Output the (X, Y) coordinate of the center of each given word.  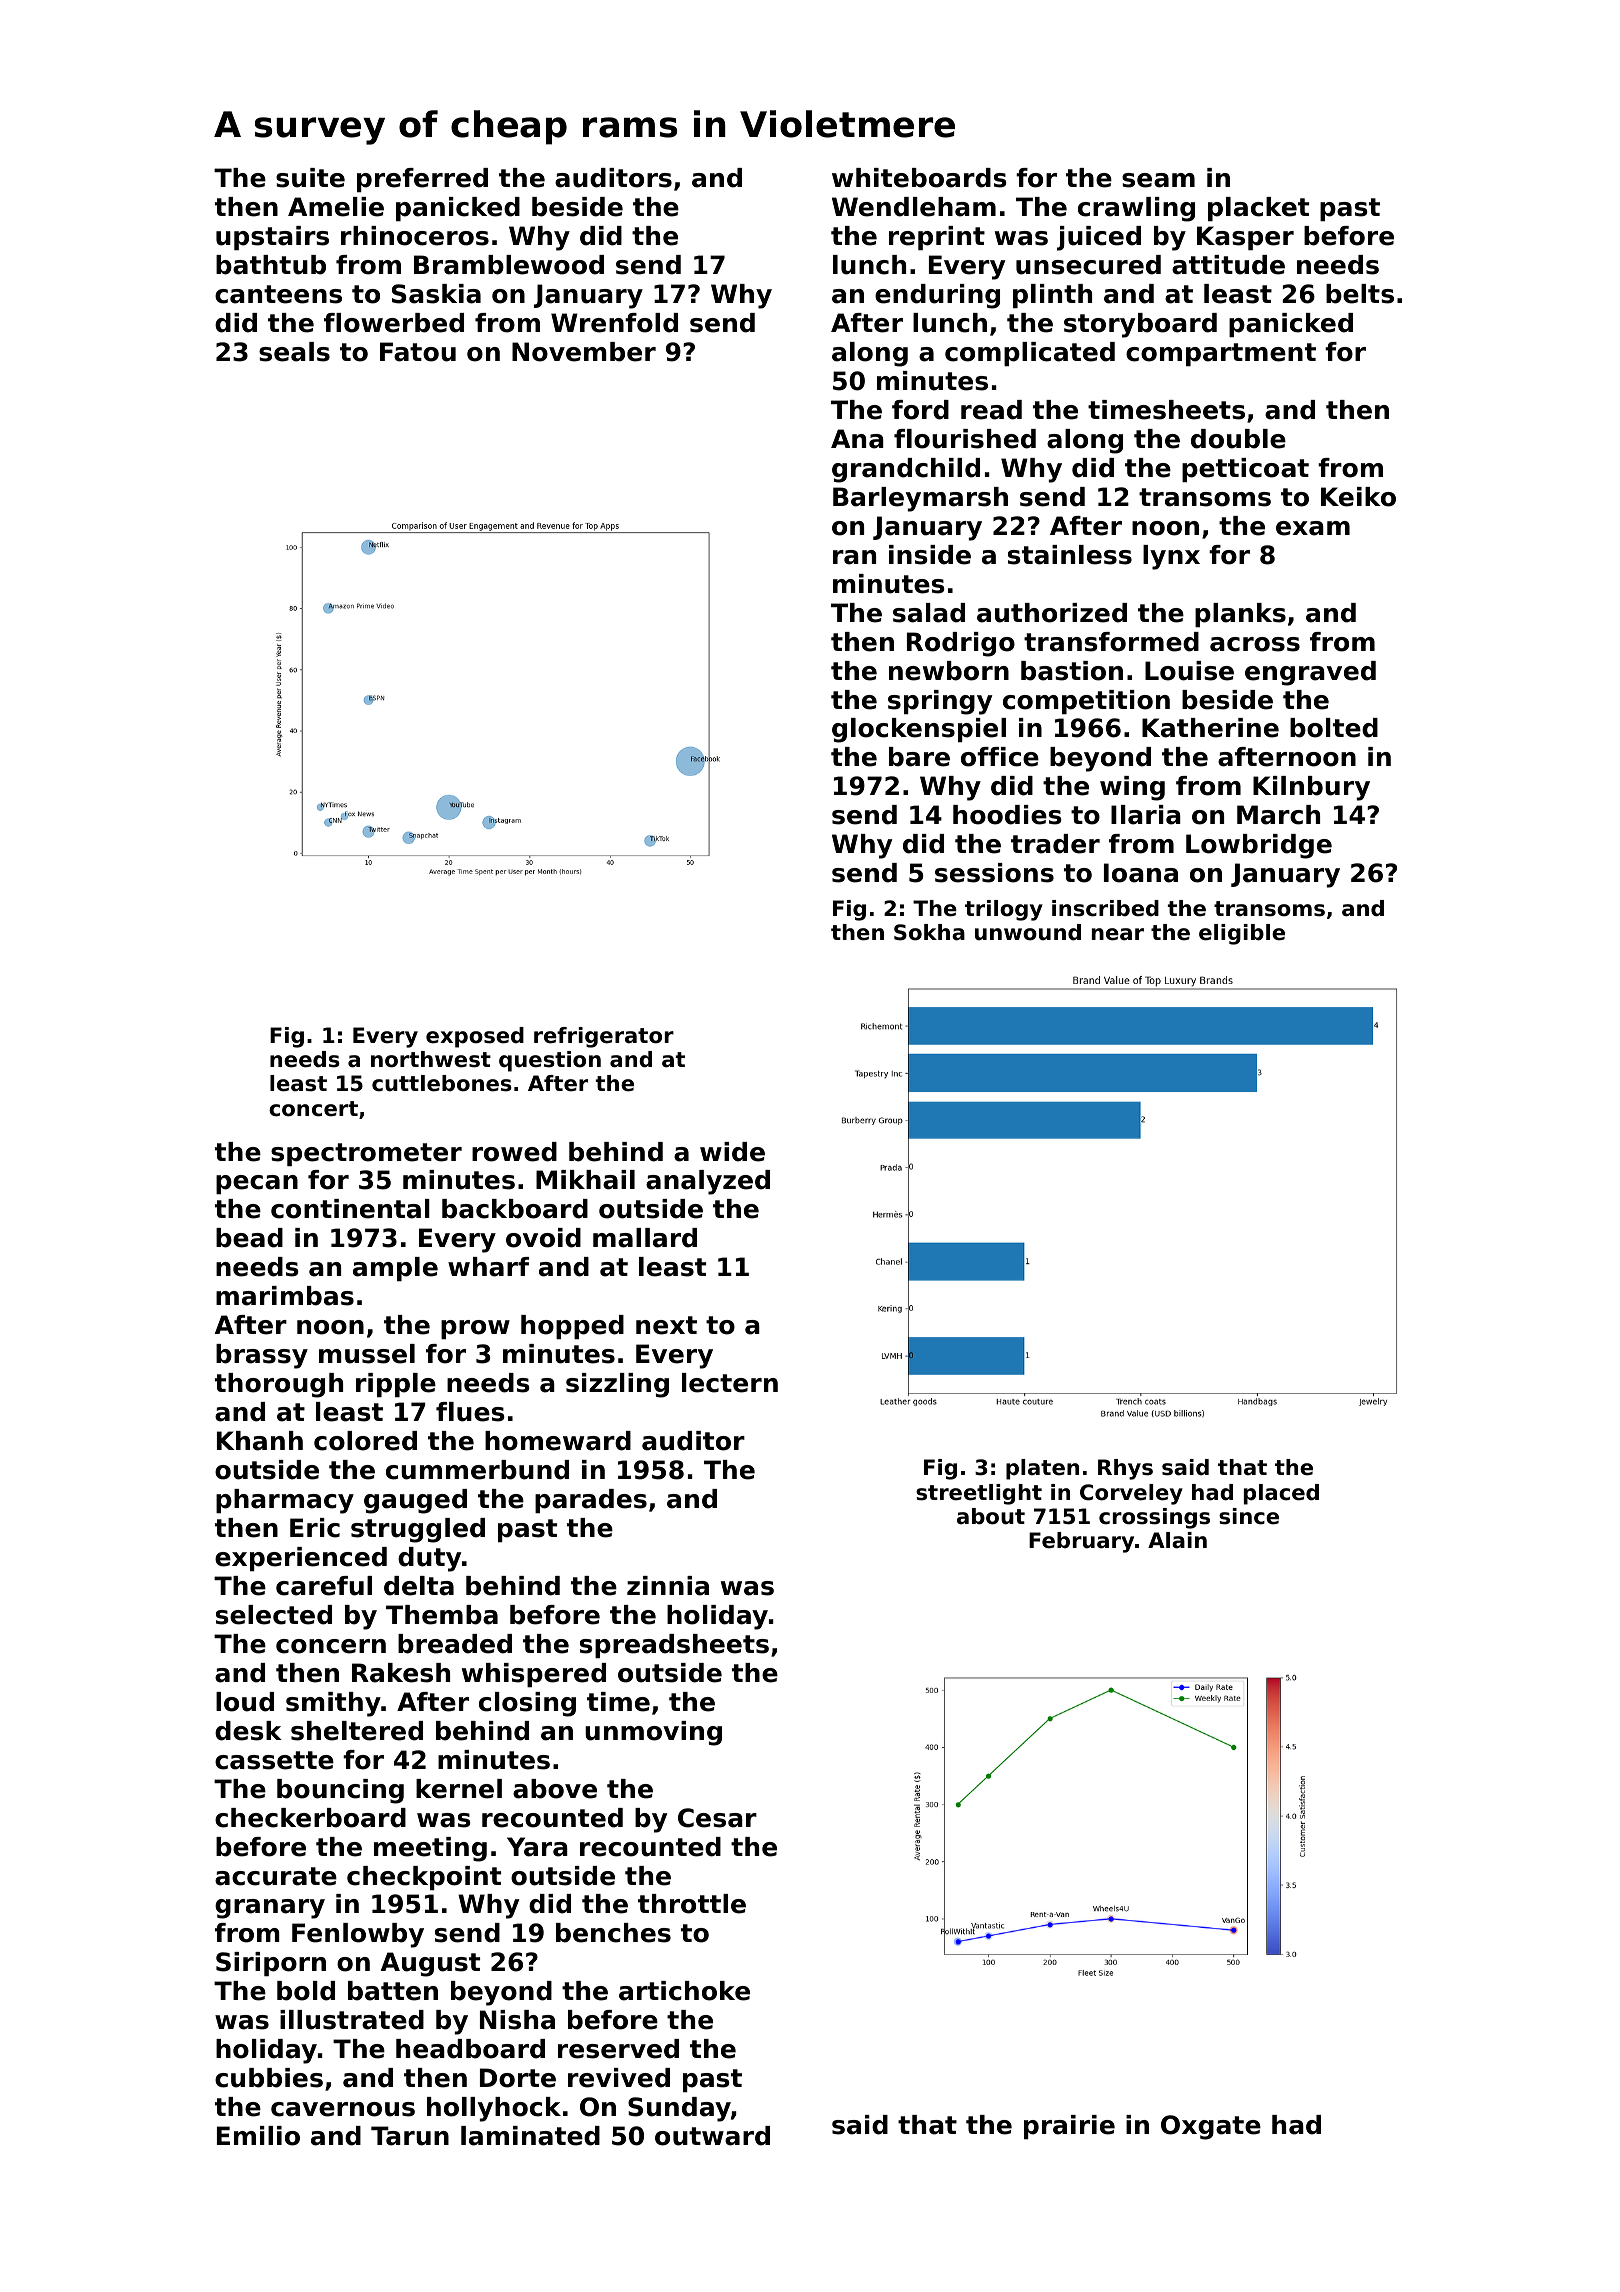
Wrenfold (614, 323)
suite (310, 178)
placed (1281, 1494)
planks (1240, 615)
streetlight (979, 1494)
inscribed (1105, 908)
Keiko (1358, 497)
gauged (415, 1501)
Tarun (410, 2136)
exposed (475, 1037)
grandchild (906, 470)
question (550, 1061)
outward (712, 2136)
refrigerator (604, 1037)
